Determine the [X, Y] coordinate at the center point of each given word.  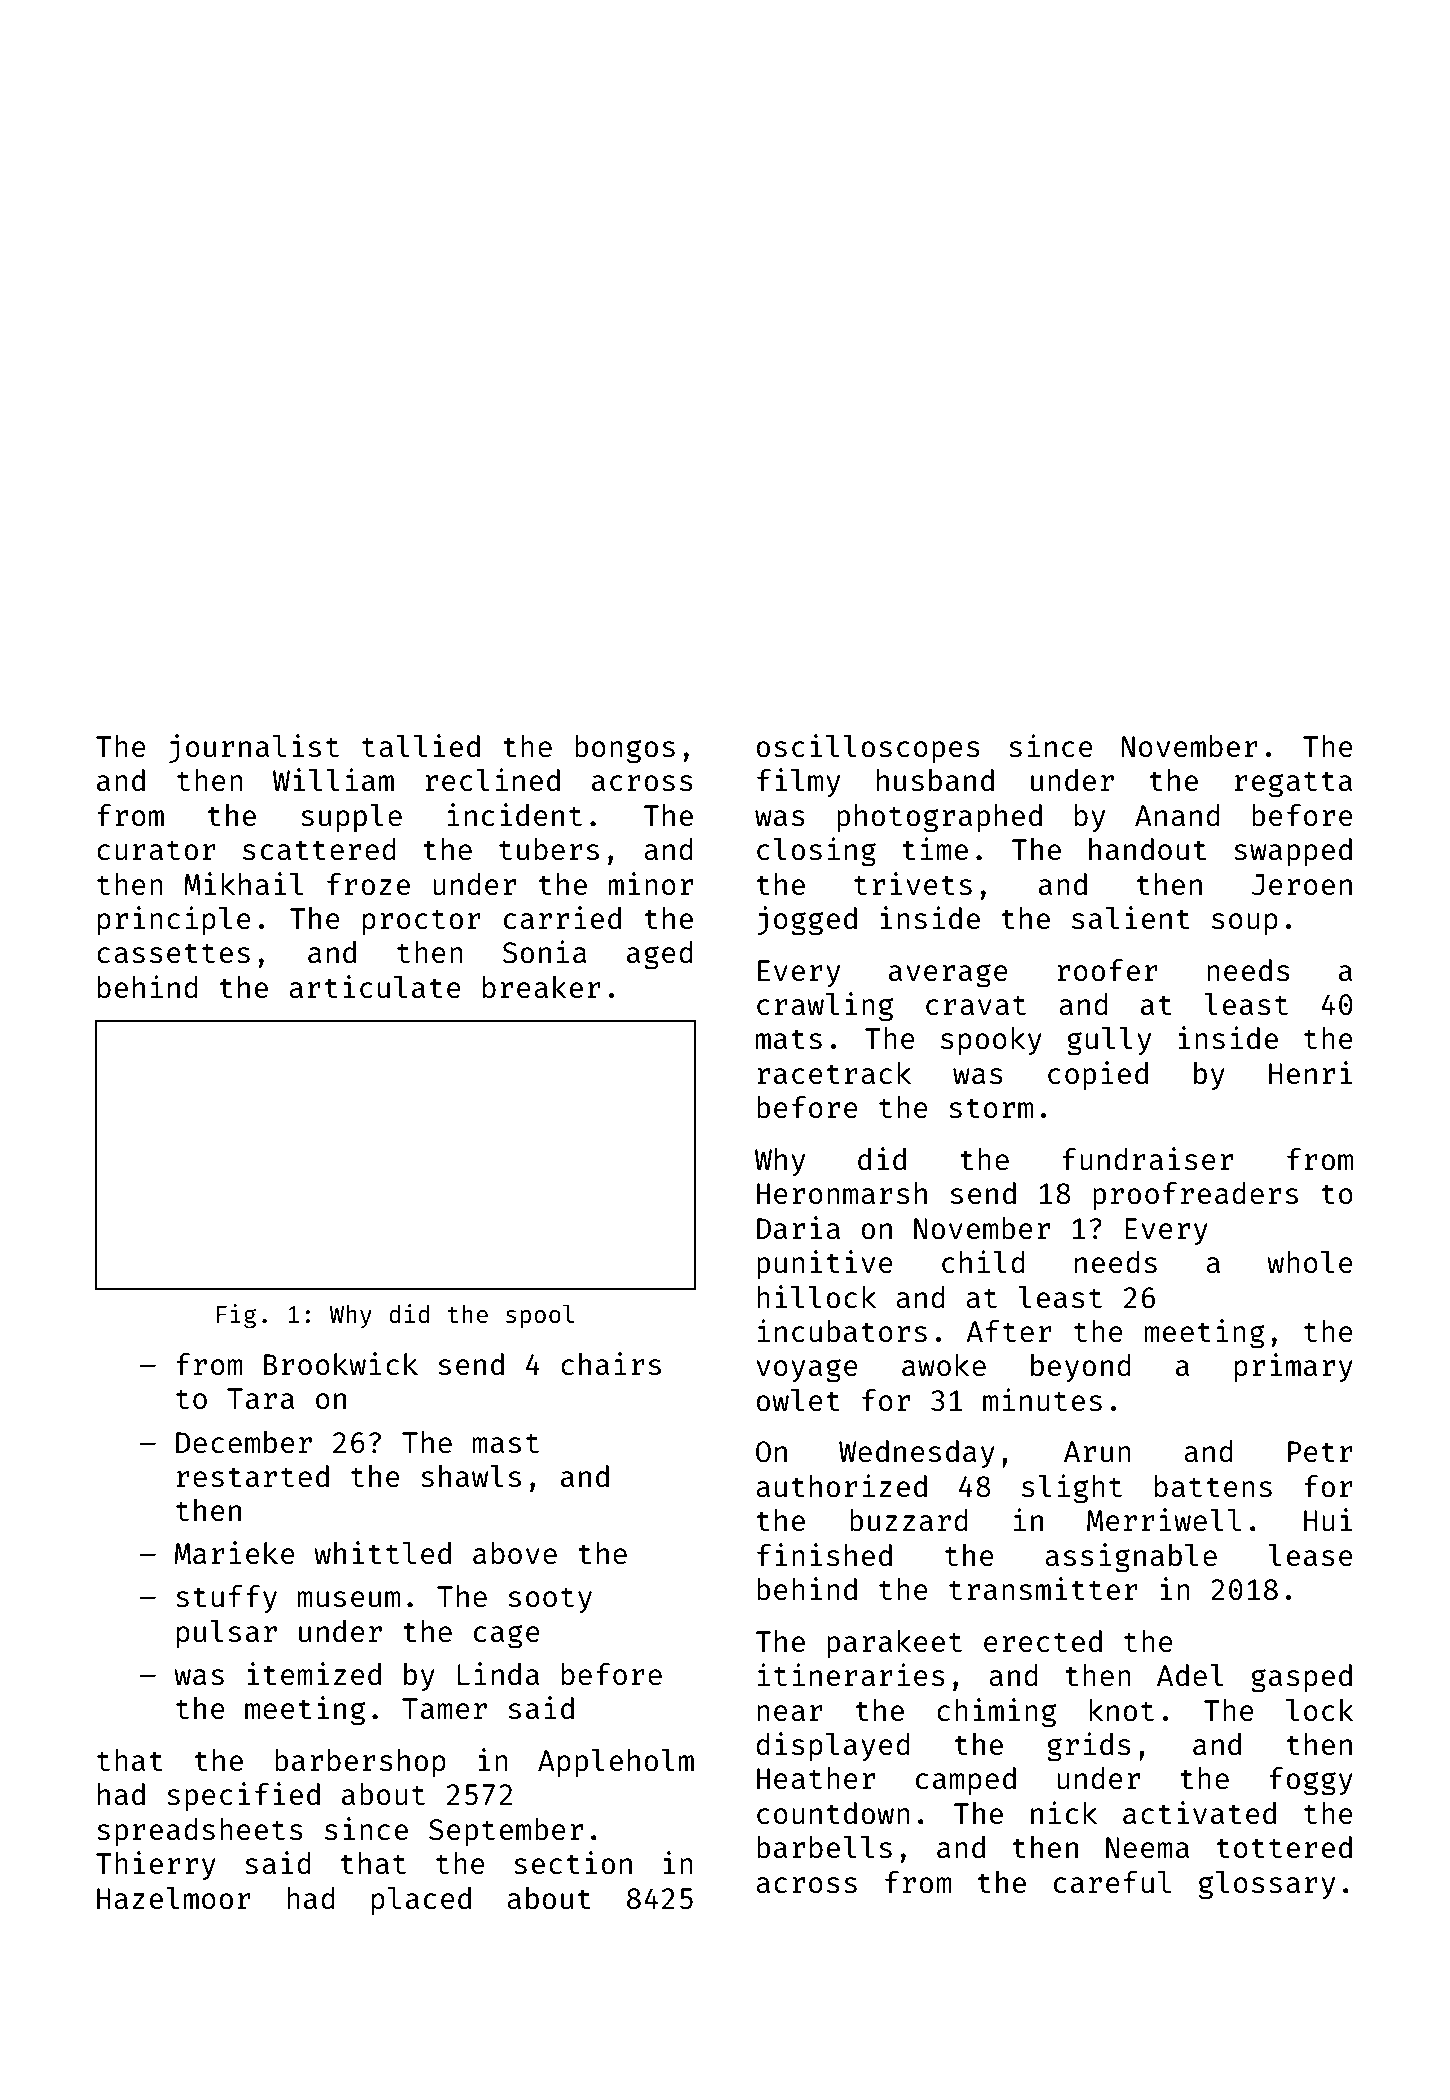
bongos [625, 749]
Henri [1310, 1072]
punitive [825, 1264]
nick [1064, 1812]
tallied [421, 745]
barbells [824, 1847]
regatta [1293, 785]
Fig [236, 1316]
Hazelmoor [174, 1898]
